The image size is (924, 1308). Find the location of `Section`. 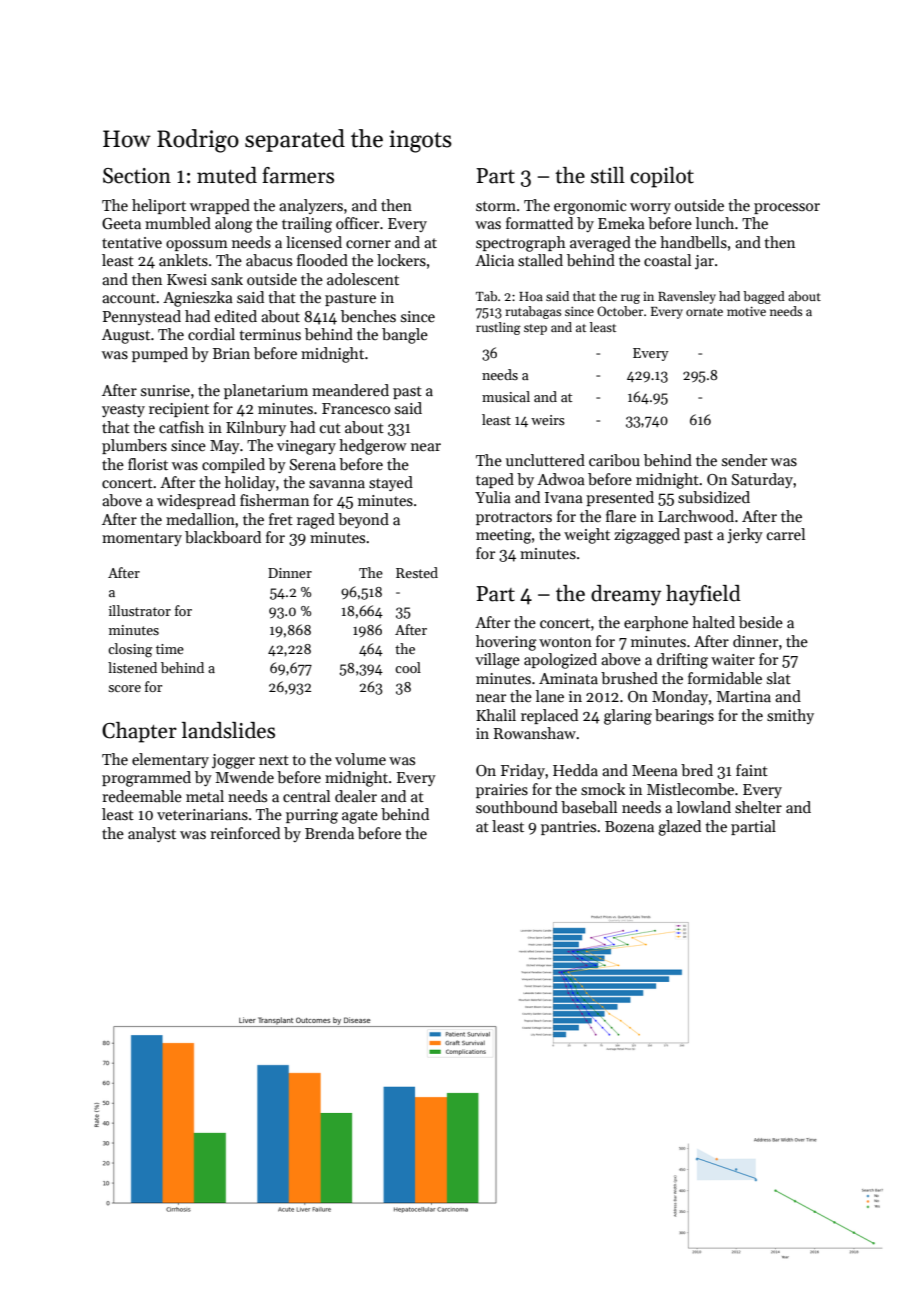

Section is located at coordinates (137, 176).
